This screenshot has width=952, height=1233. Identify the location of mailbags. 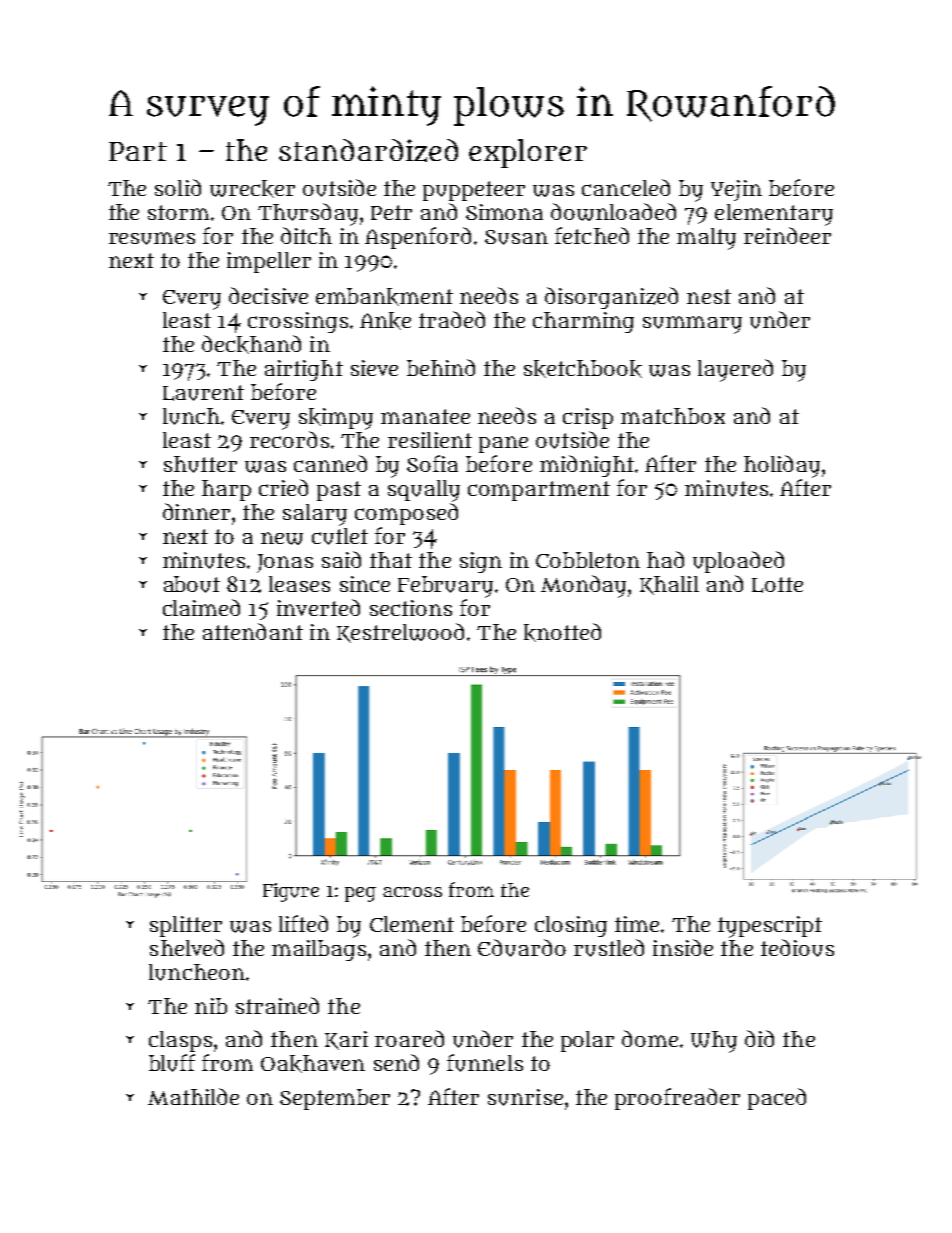
(319, 950).
